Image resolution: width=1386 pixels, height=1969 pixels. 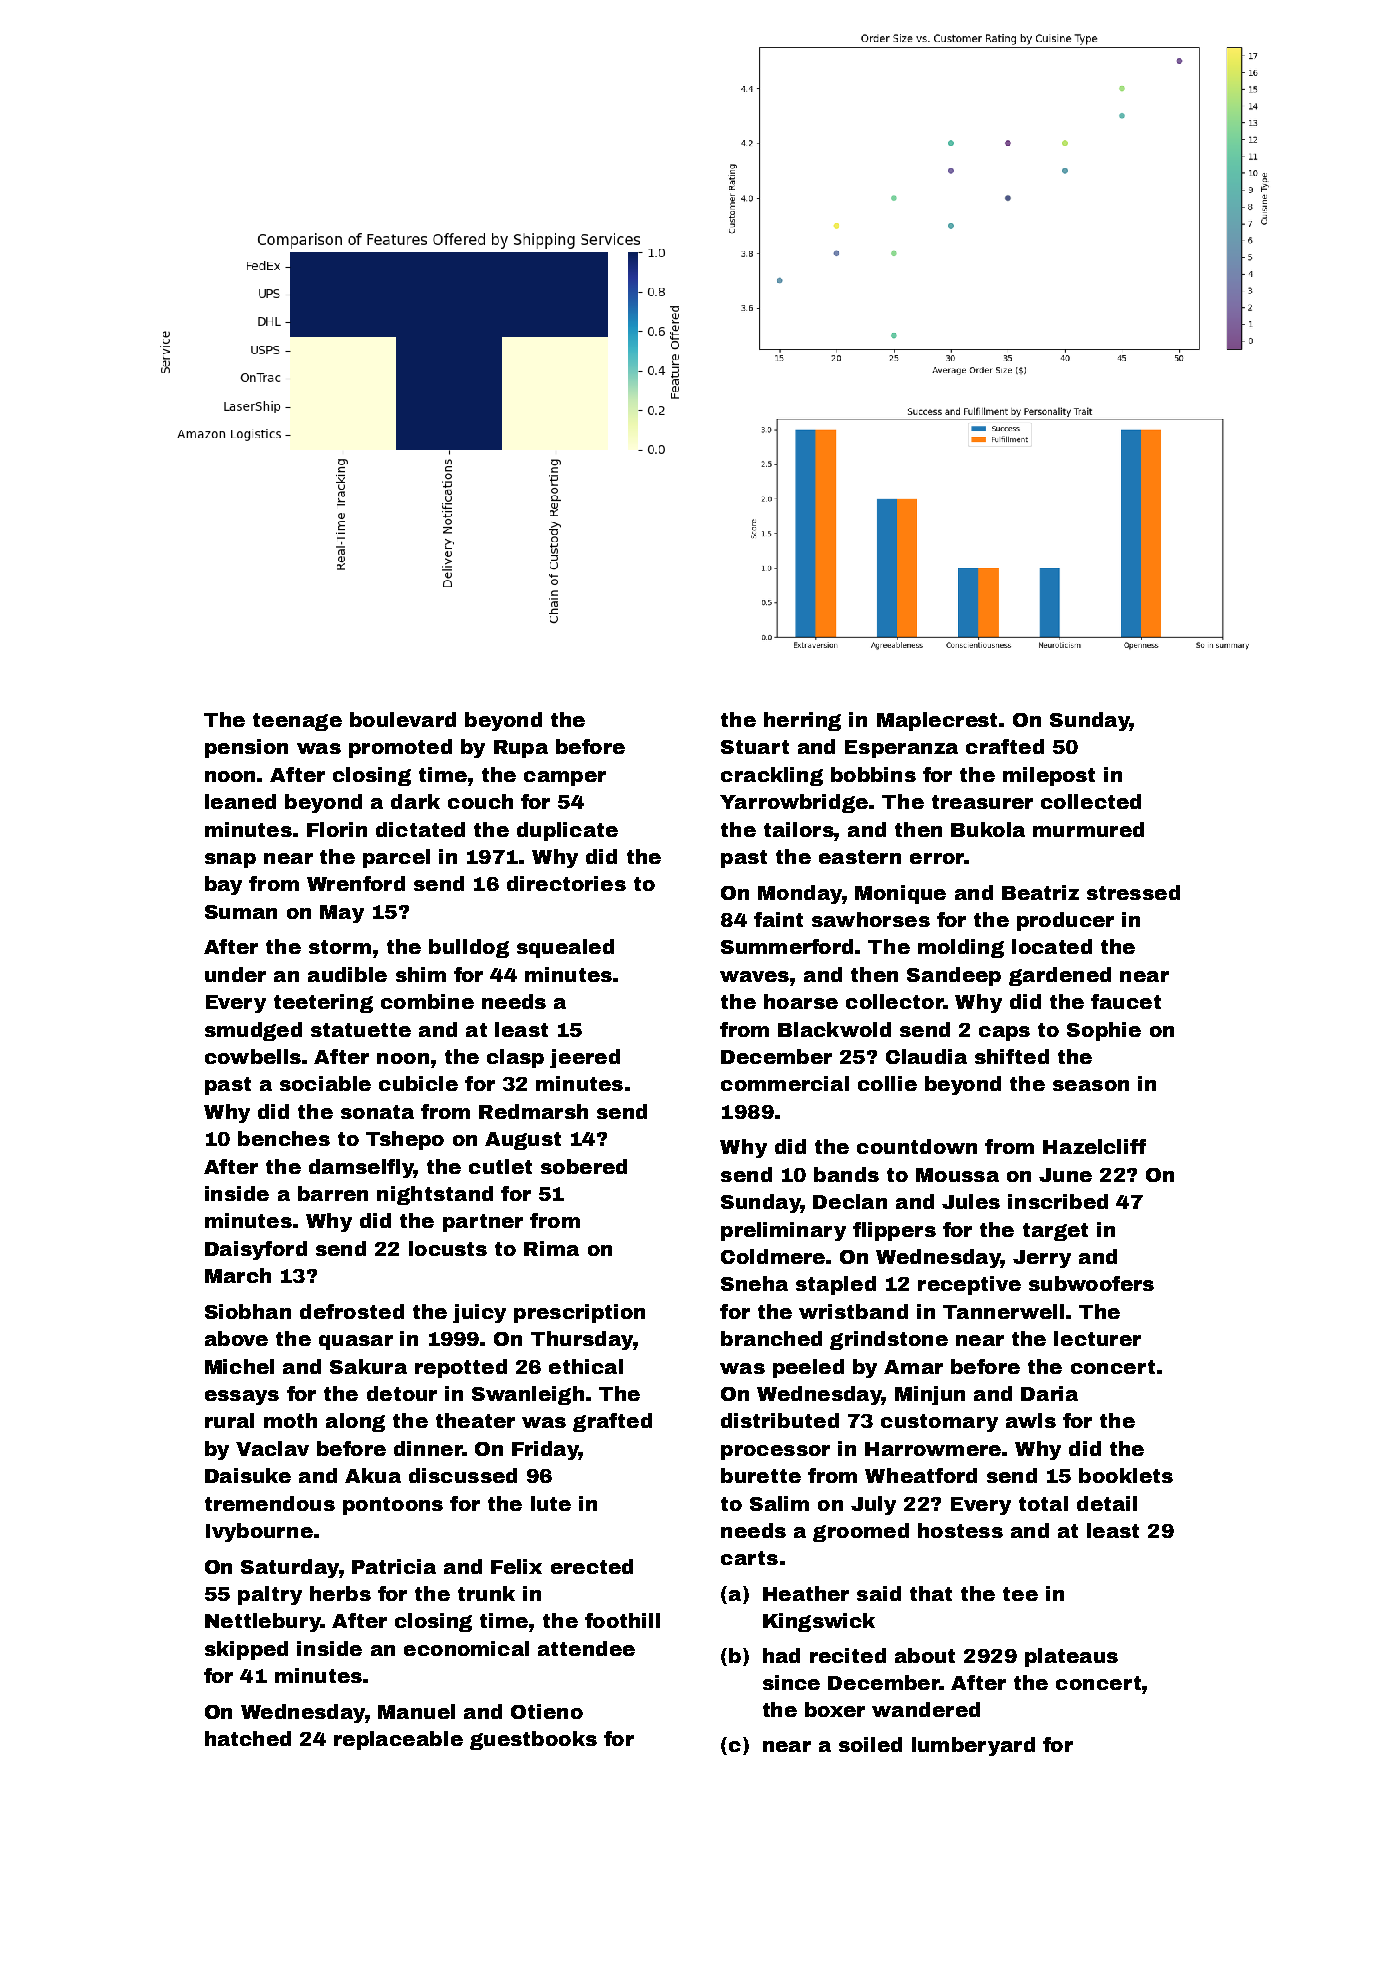 I want to click on Felix, so click(x=516, y=1566).
